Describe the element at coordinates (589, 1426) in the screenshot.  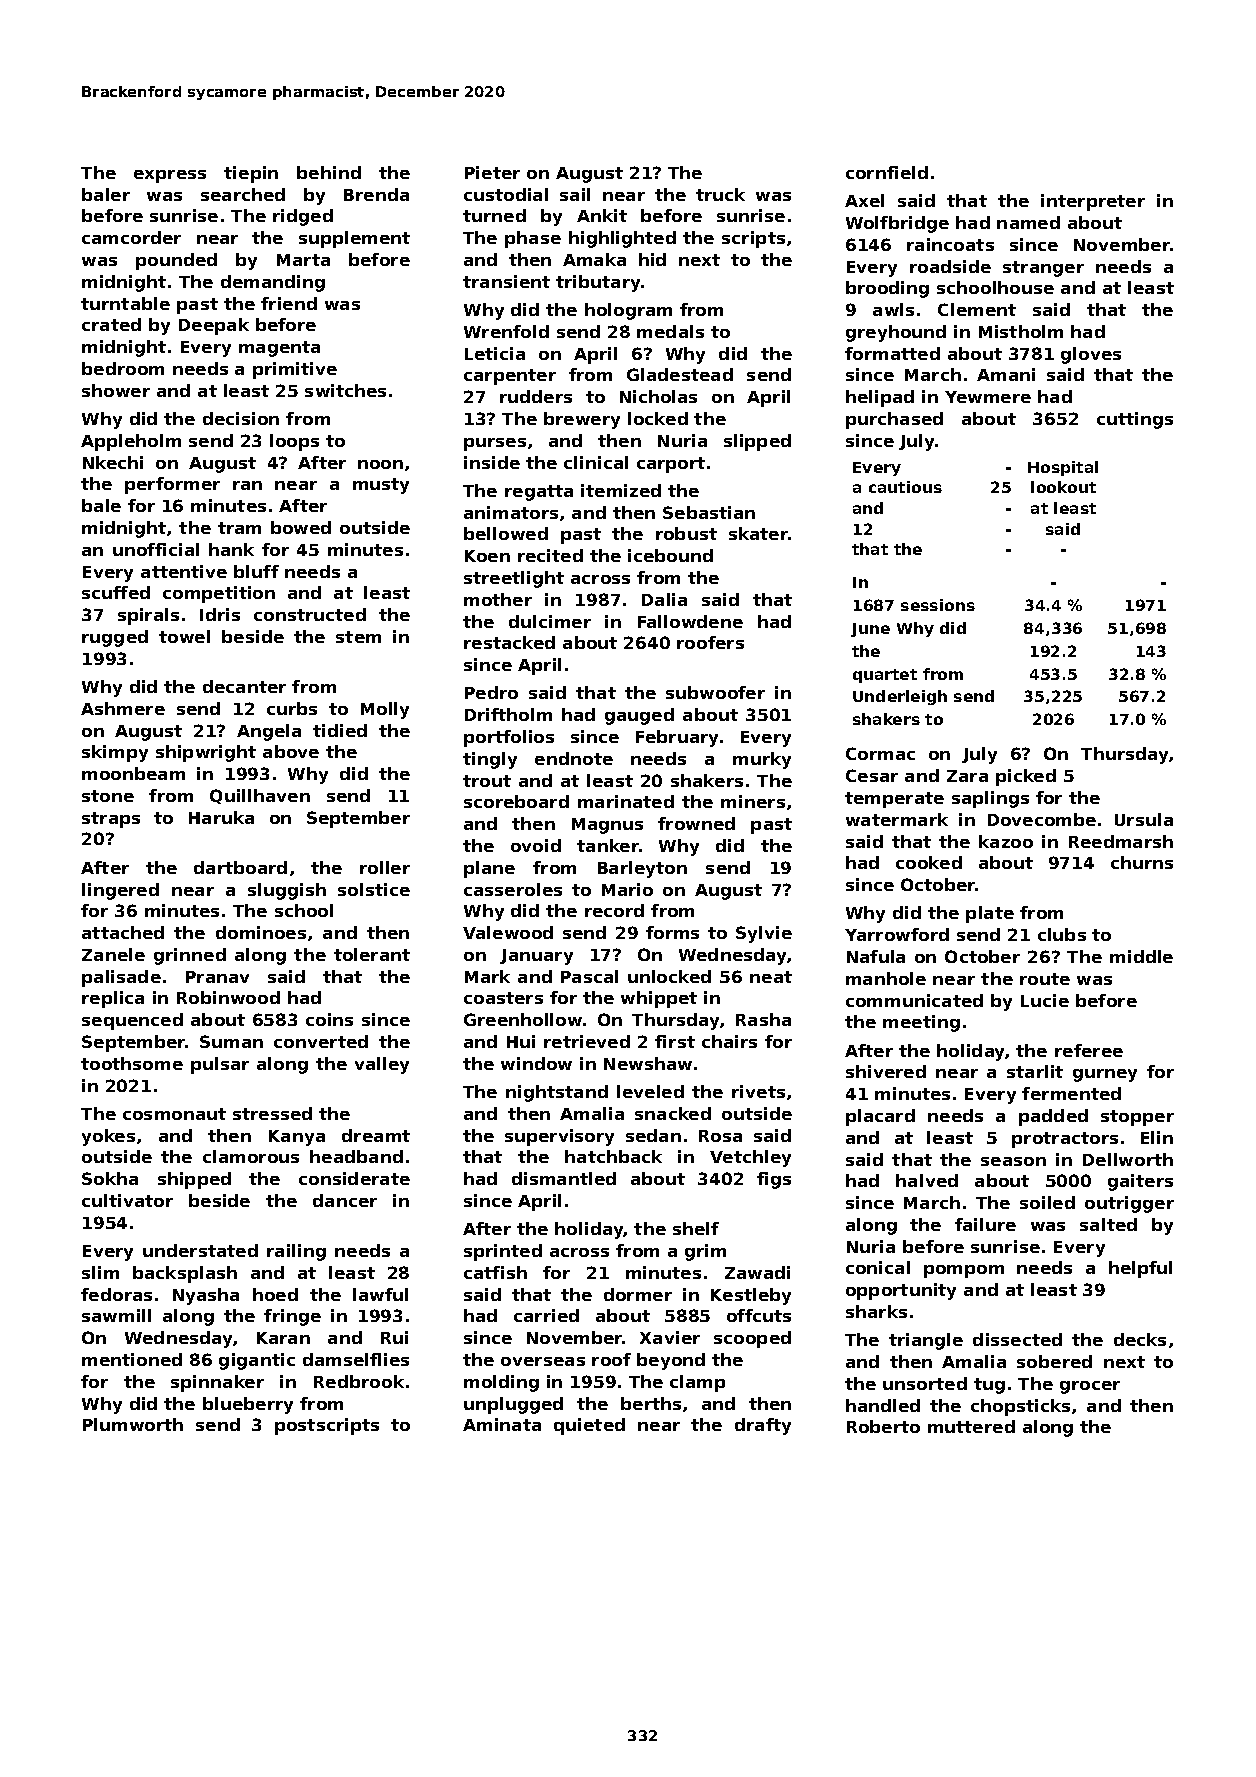
I see `quieted` at that location.
